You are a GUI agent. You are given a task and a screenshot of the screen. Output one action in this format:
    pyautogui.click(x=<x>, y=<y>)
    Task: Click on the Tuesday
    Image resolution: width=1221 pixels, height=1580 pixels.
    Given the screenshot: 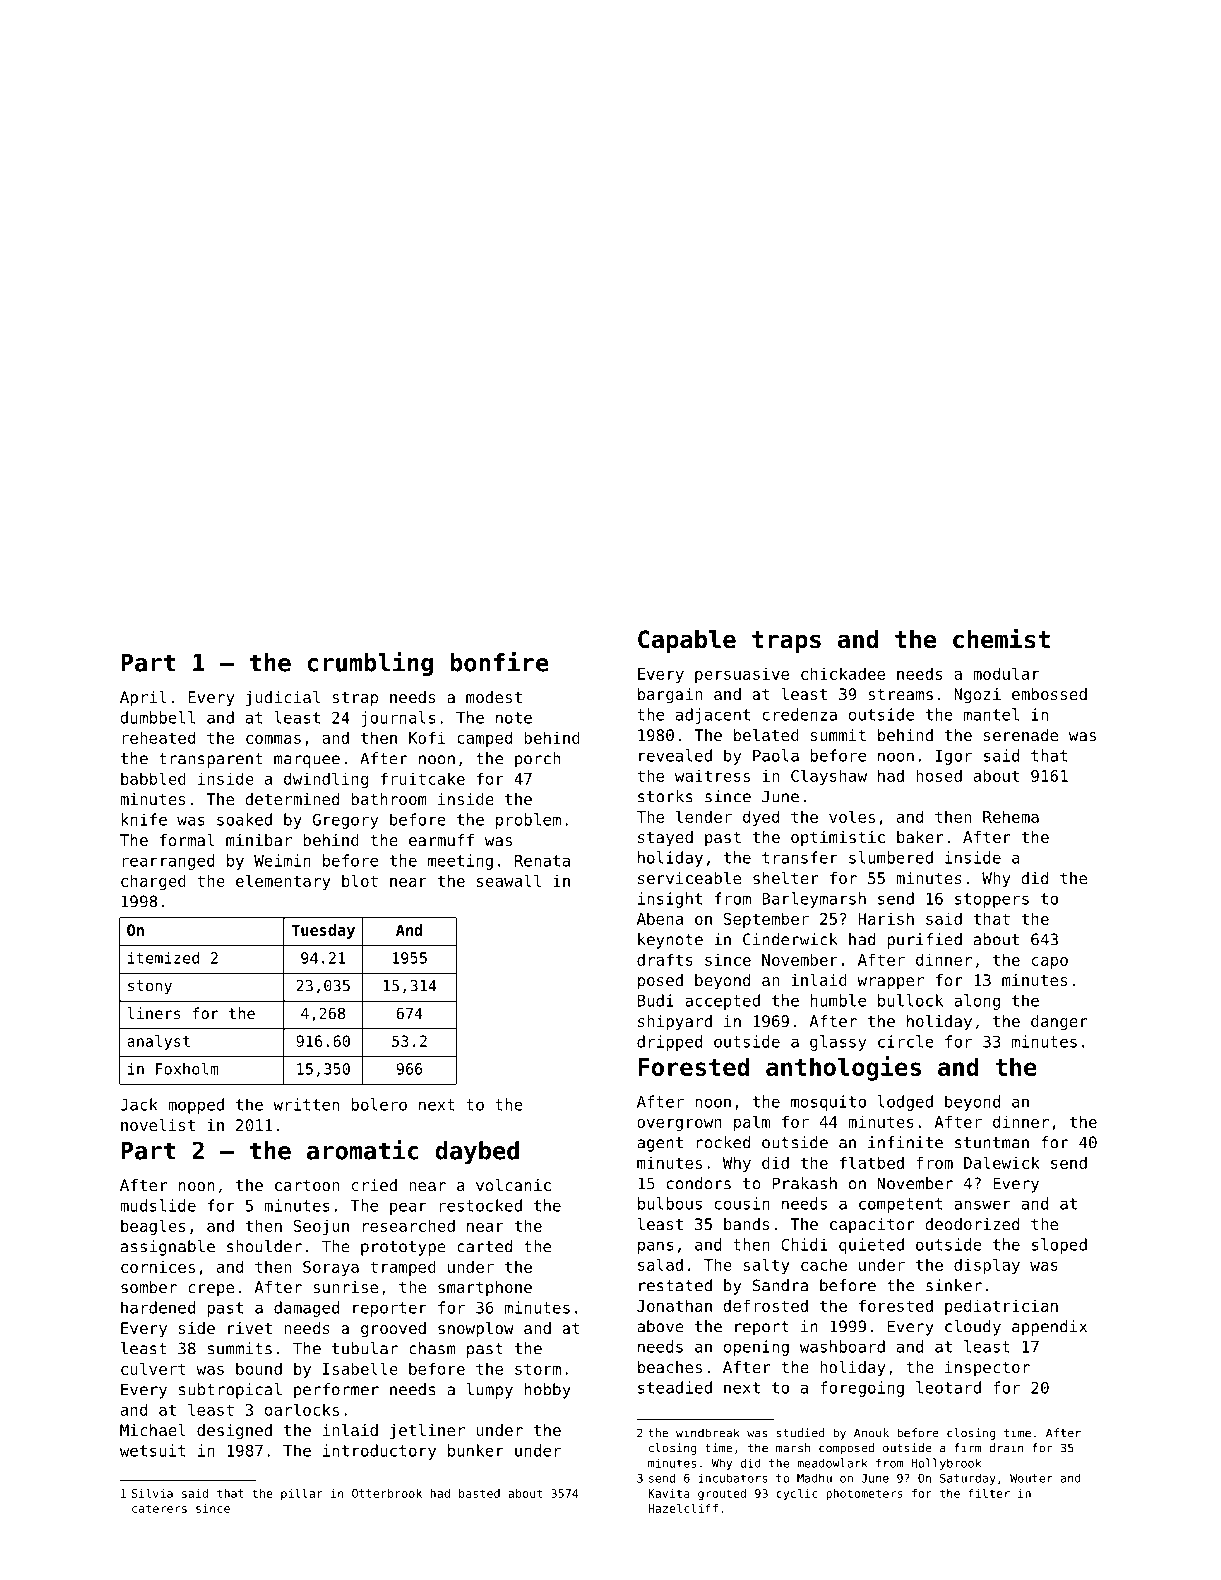 What is the action you would take?
    pyautogui.click(x=323, y=931)
